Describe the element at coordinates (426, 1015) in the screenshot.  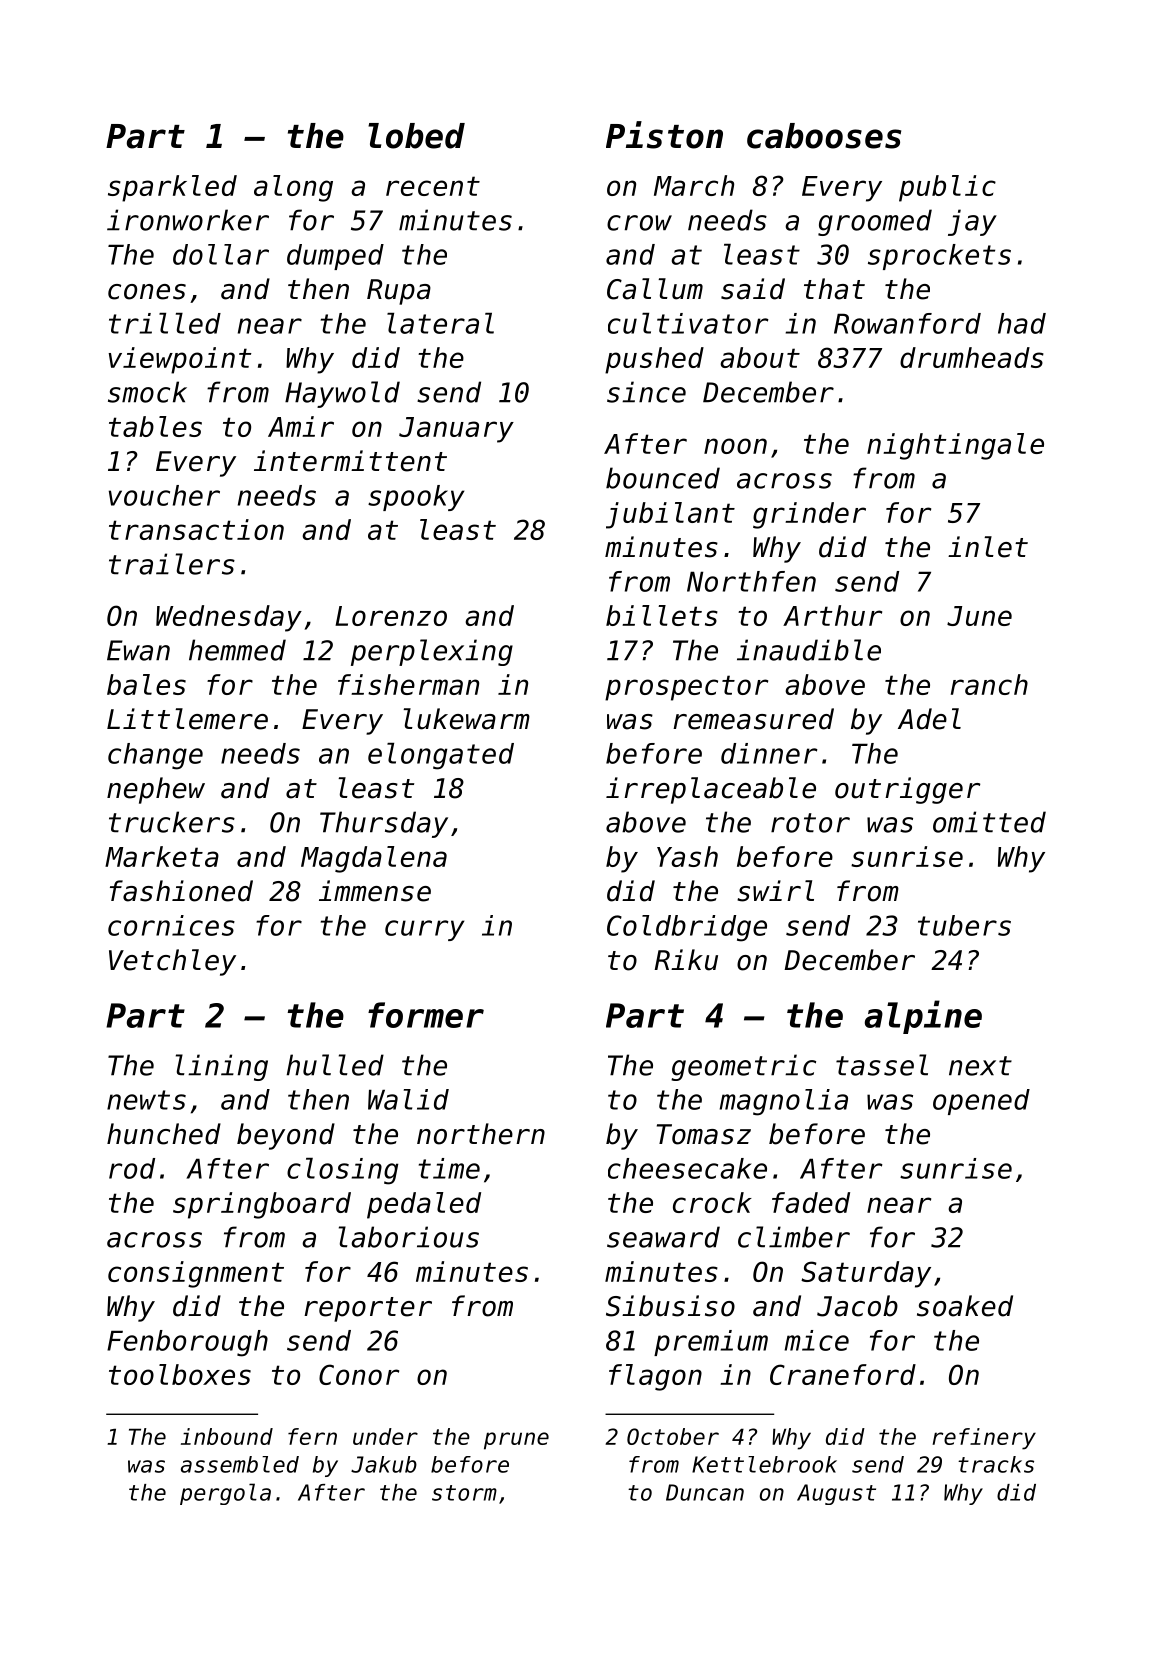
I see `former` at that location.
